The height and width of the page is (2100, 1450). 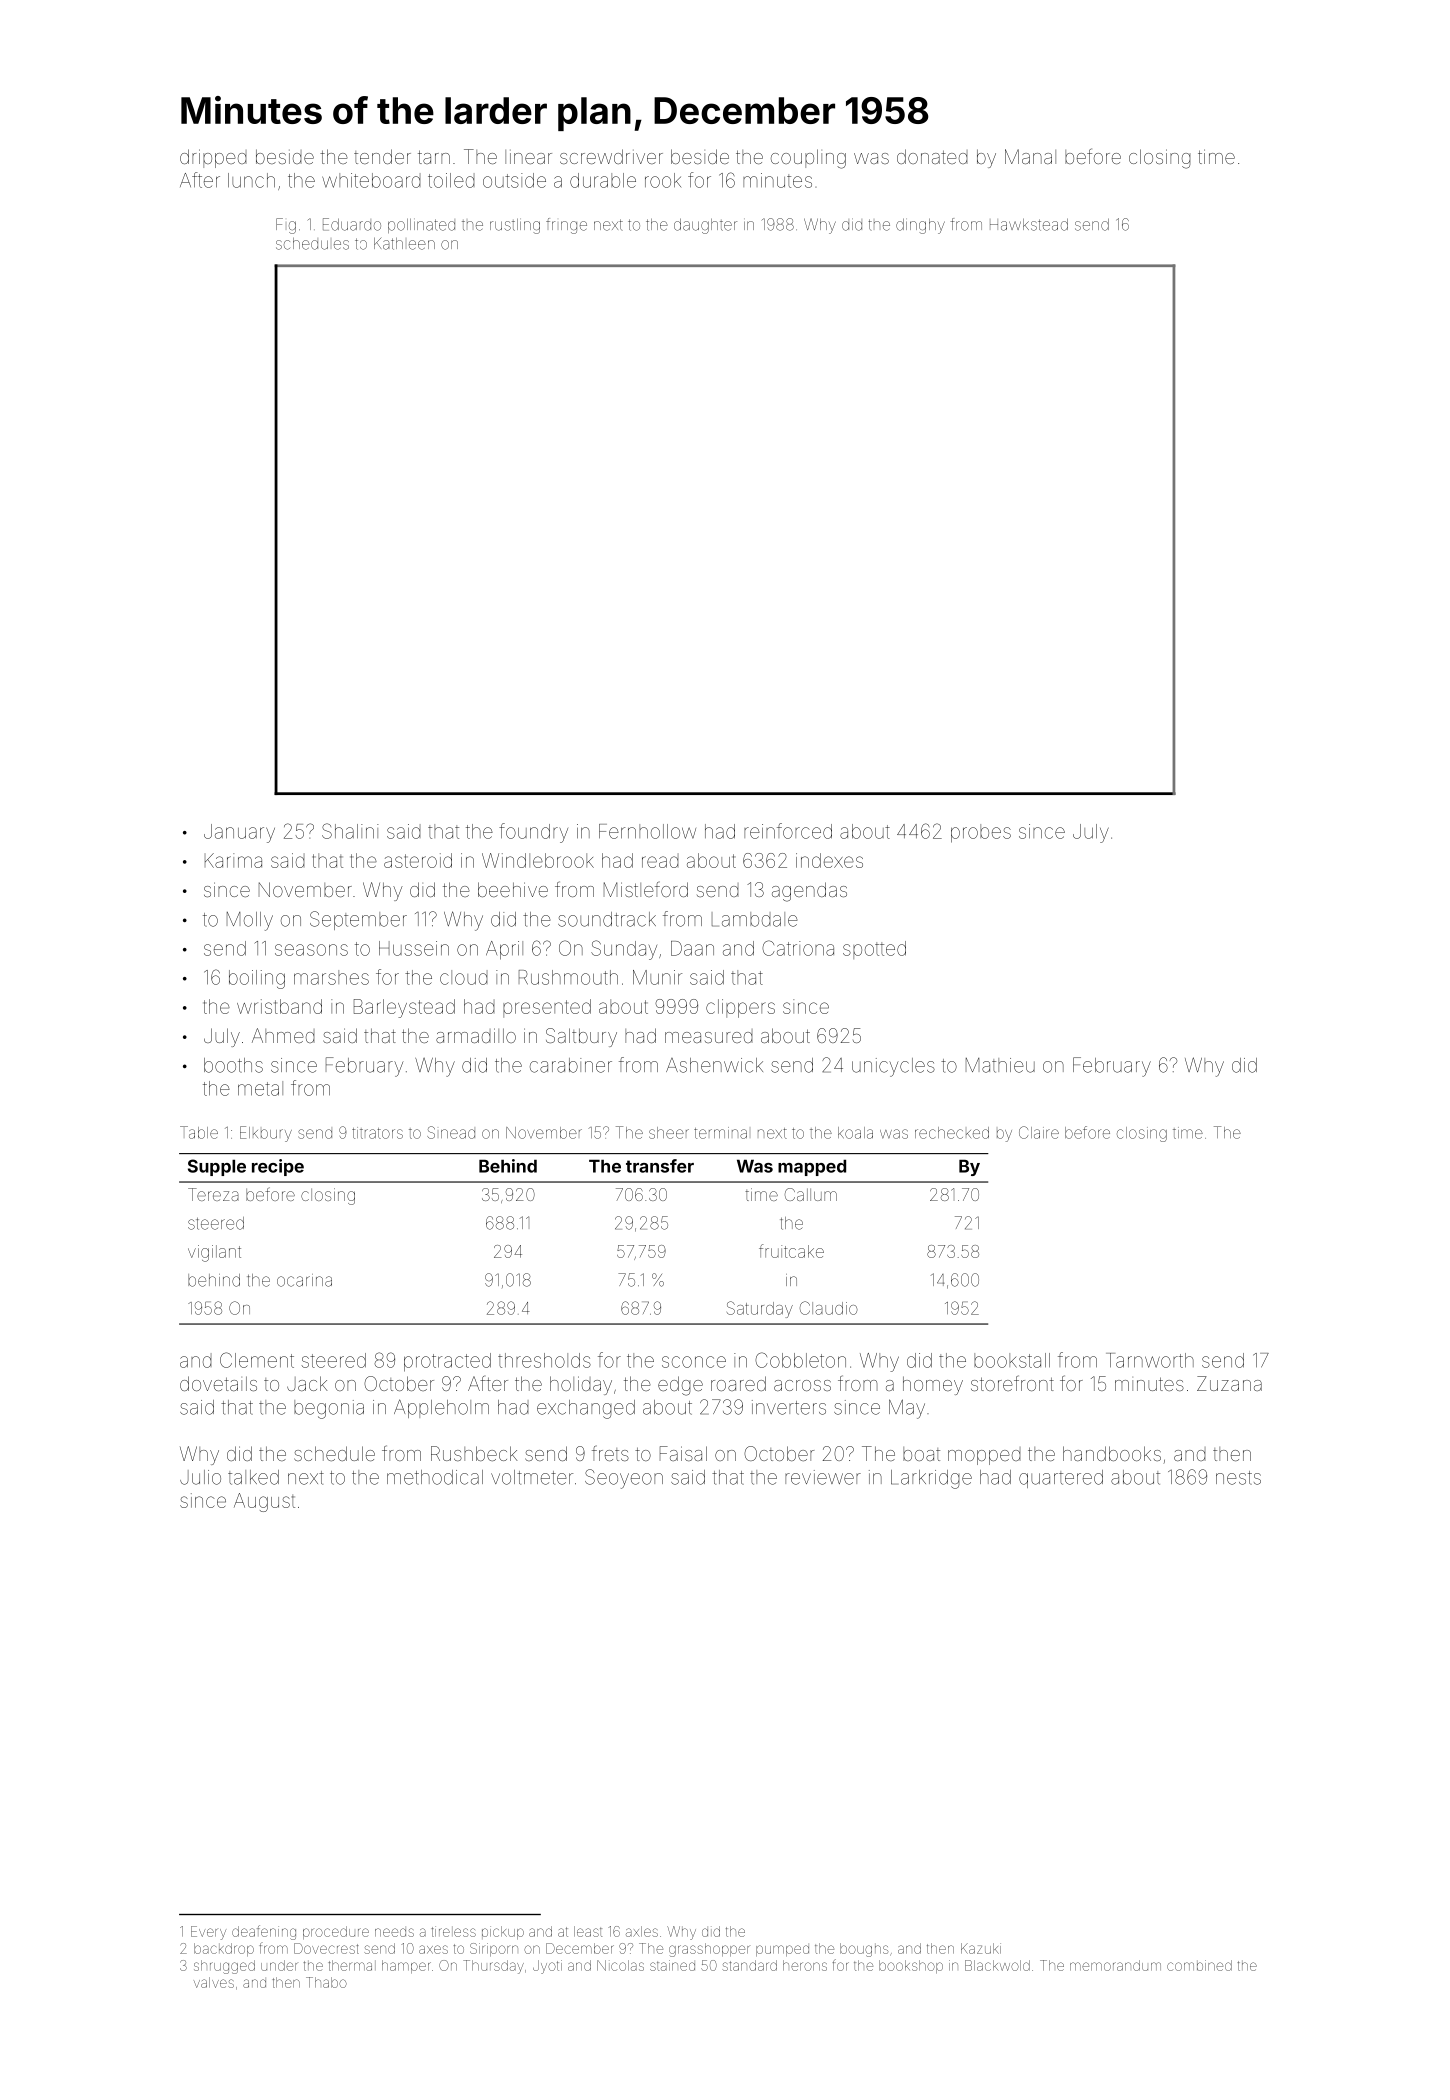 What do you see at coordinates (981, 833) in the page?
I see `probes` at bounding box center [981, 833].
